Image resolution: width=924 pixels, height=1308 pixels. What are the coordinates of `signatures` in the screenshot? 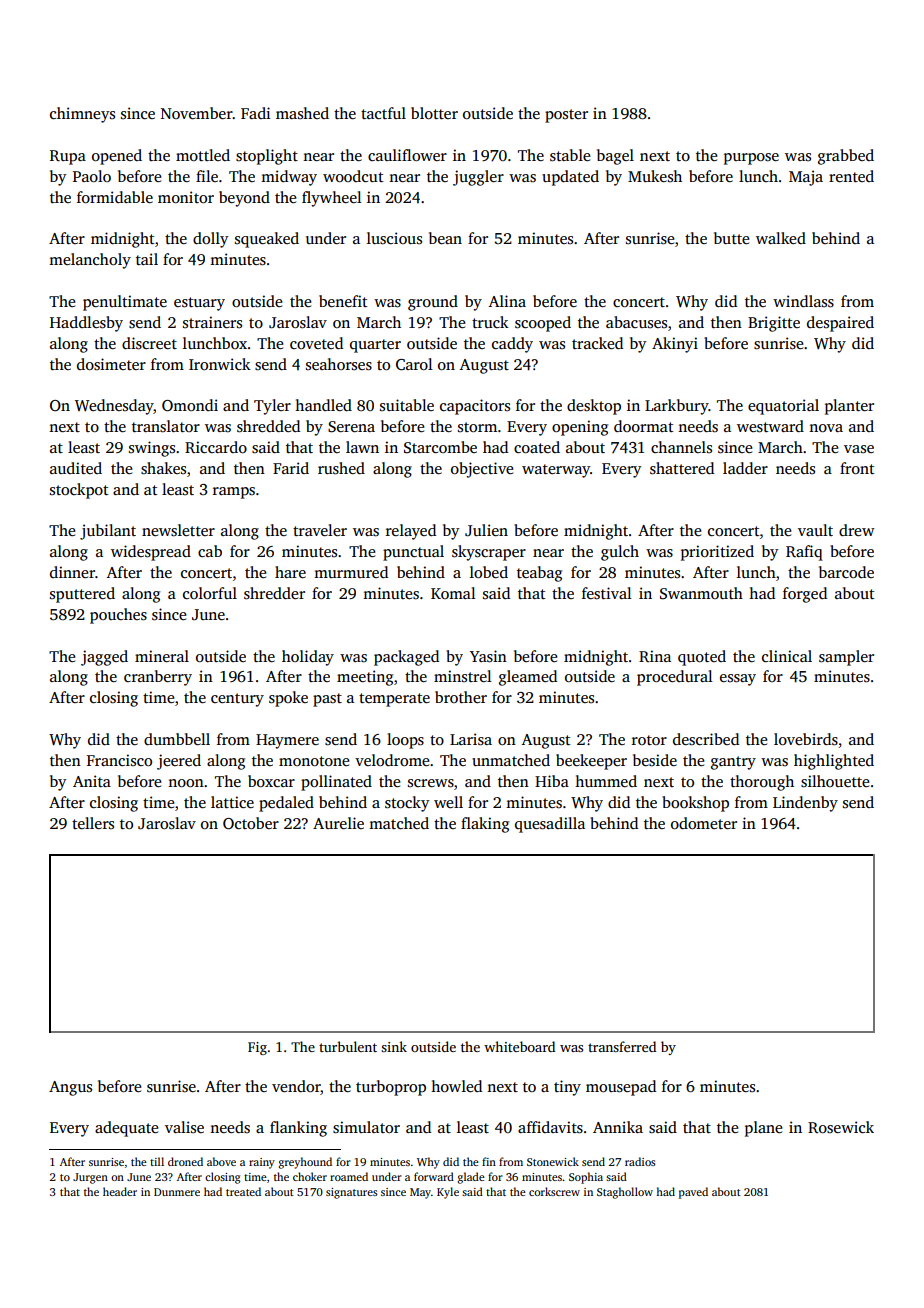 It's located at (351, 1193).
